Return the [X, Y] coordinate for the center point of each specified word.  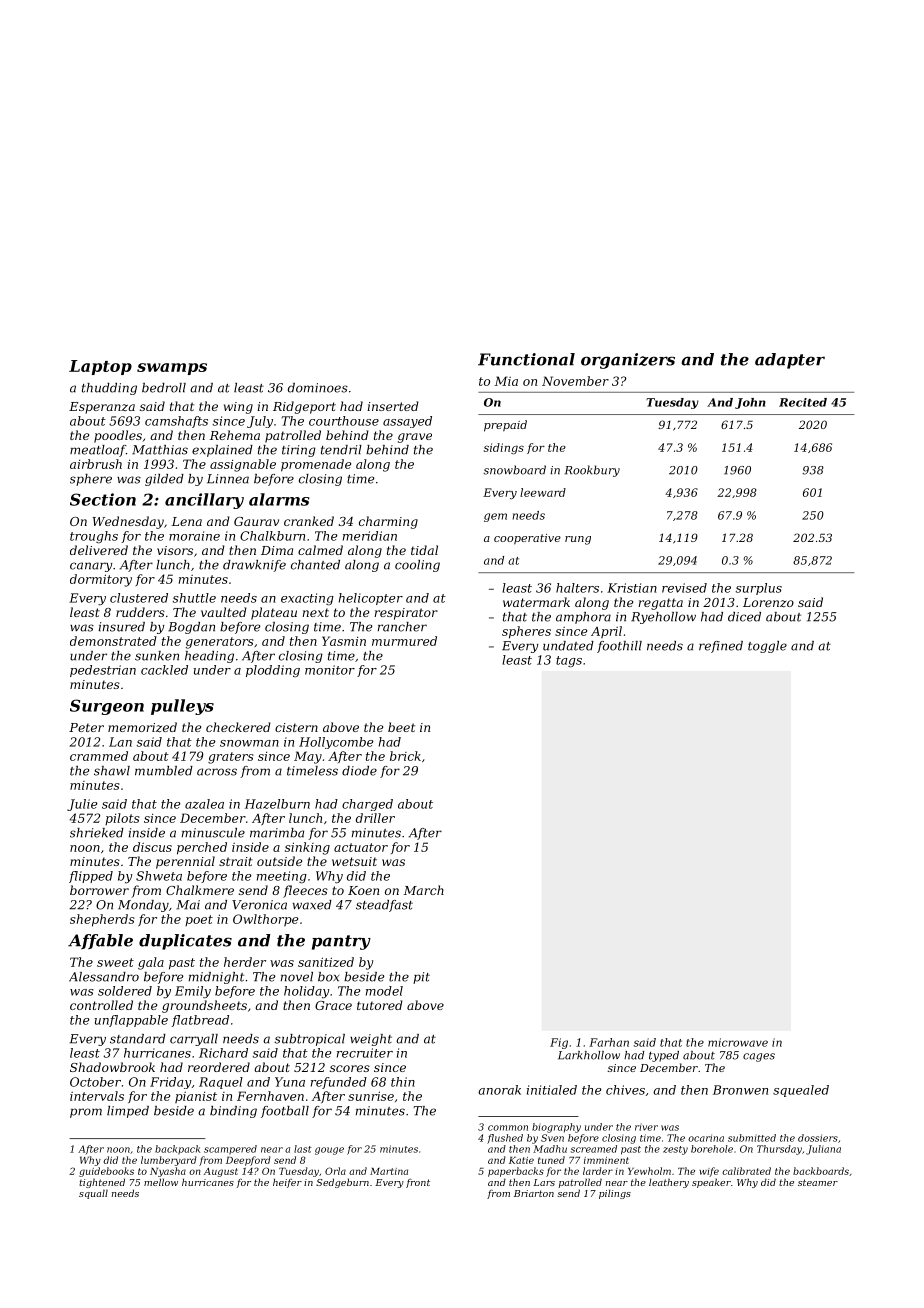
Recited [803, 402]
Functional [526, 359]
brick [405, 756]
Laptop [100, 367]
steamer [818, 1182]
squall [93, 1194]
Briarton [534, 1193]
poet [199, 920]
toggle [767, 647]
